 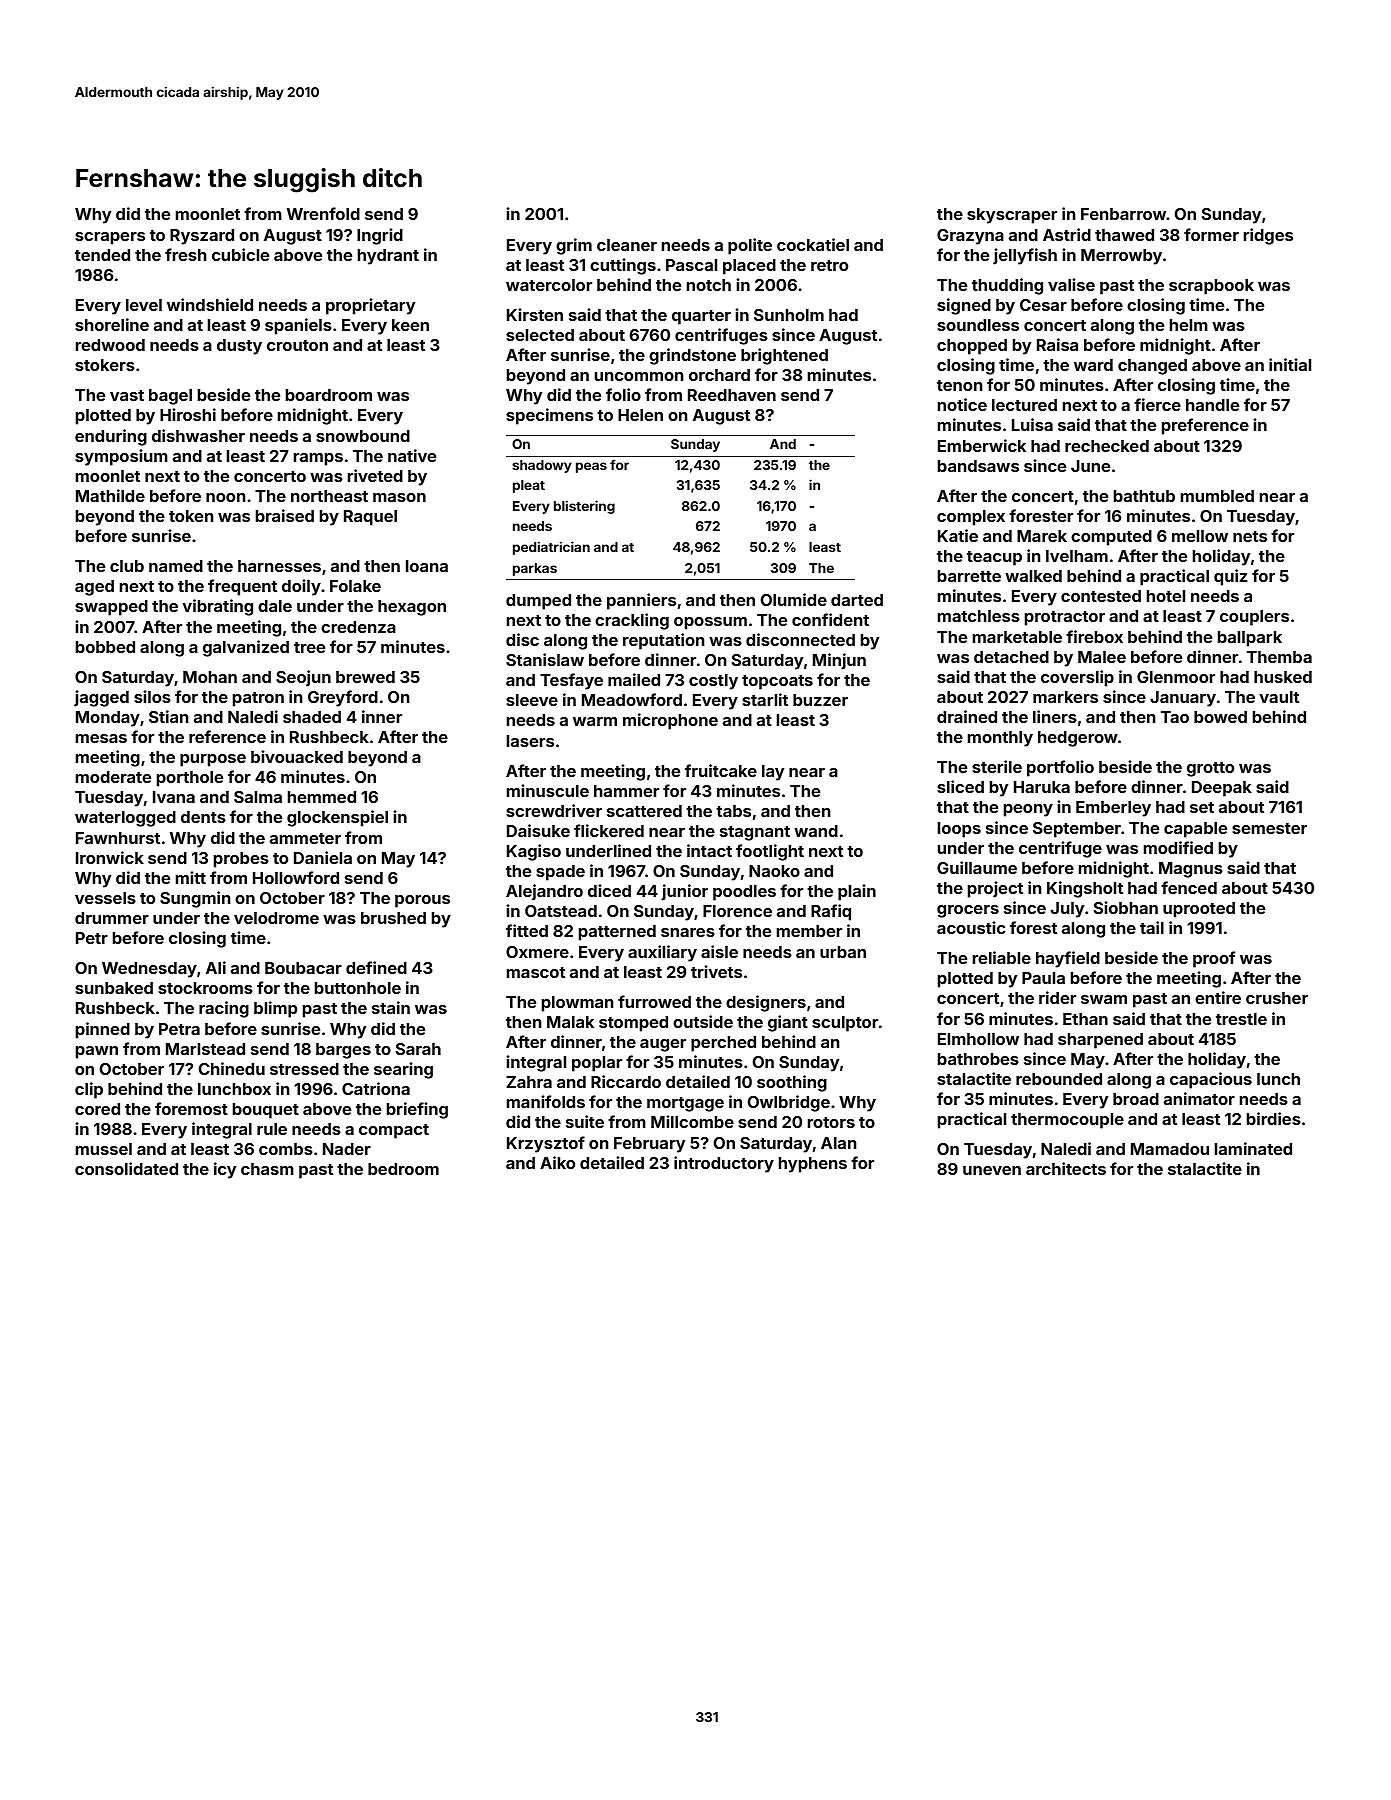 I want to click on mumbled, so click(x=1217, y=496).
